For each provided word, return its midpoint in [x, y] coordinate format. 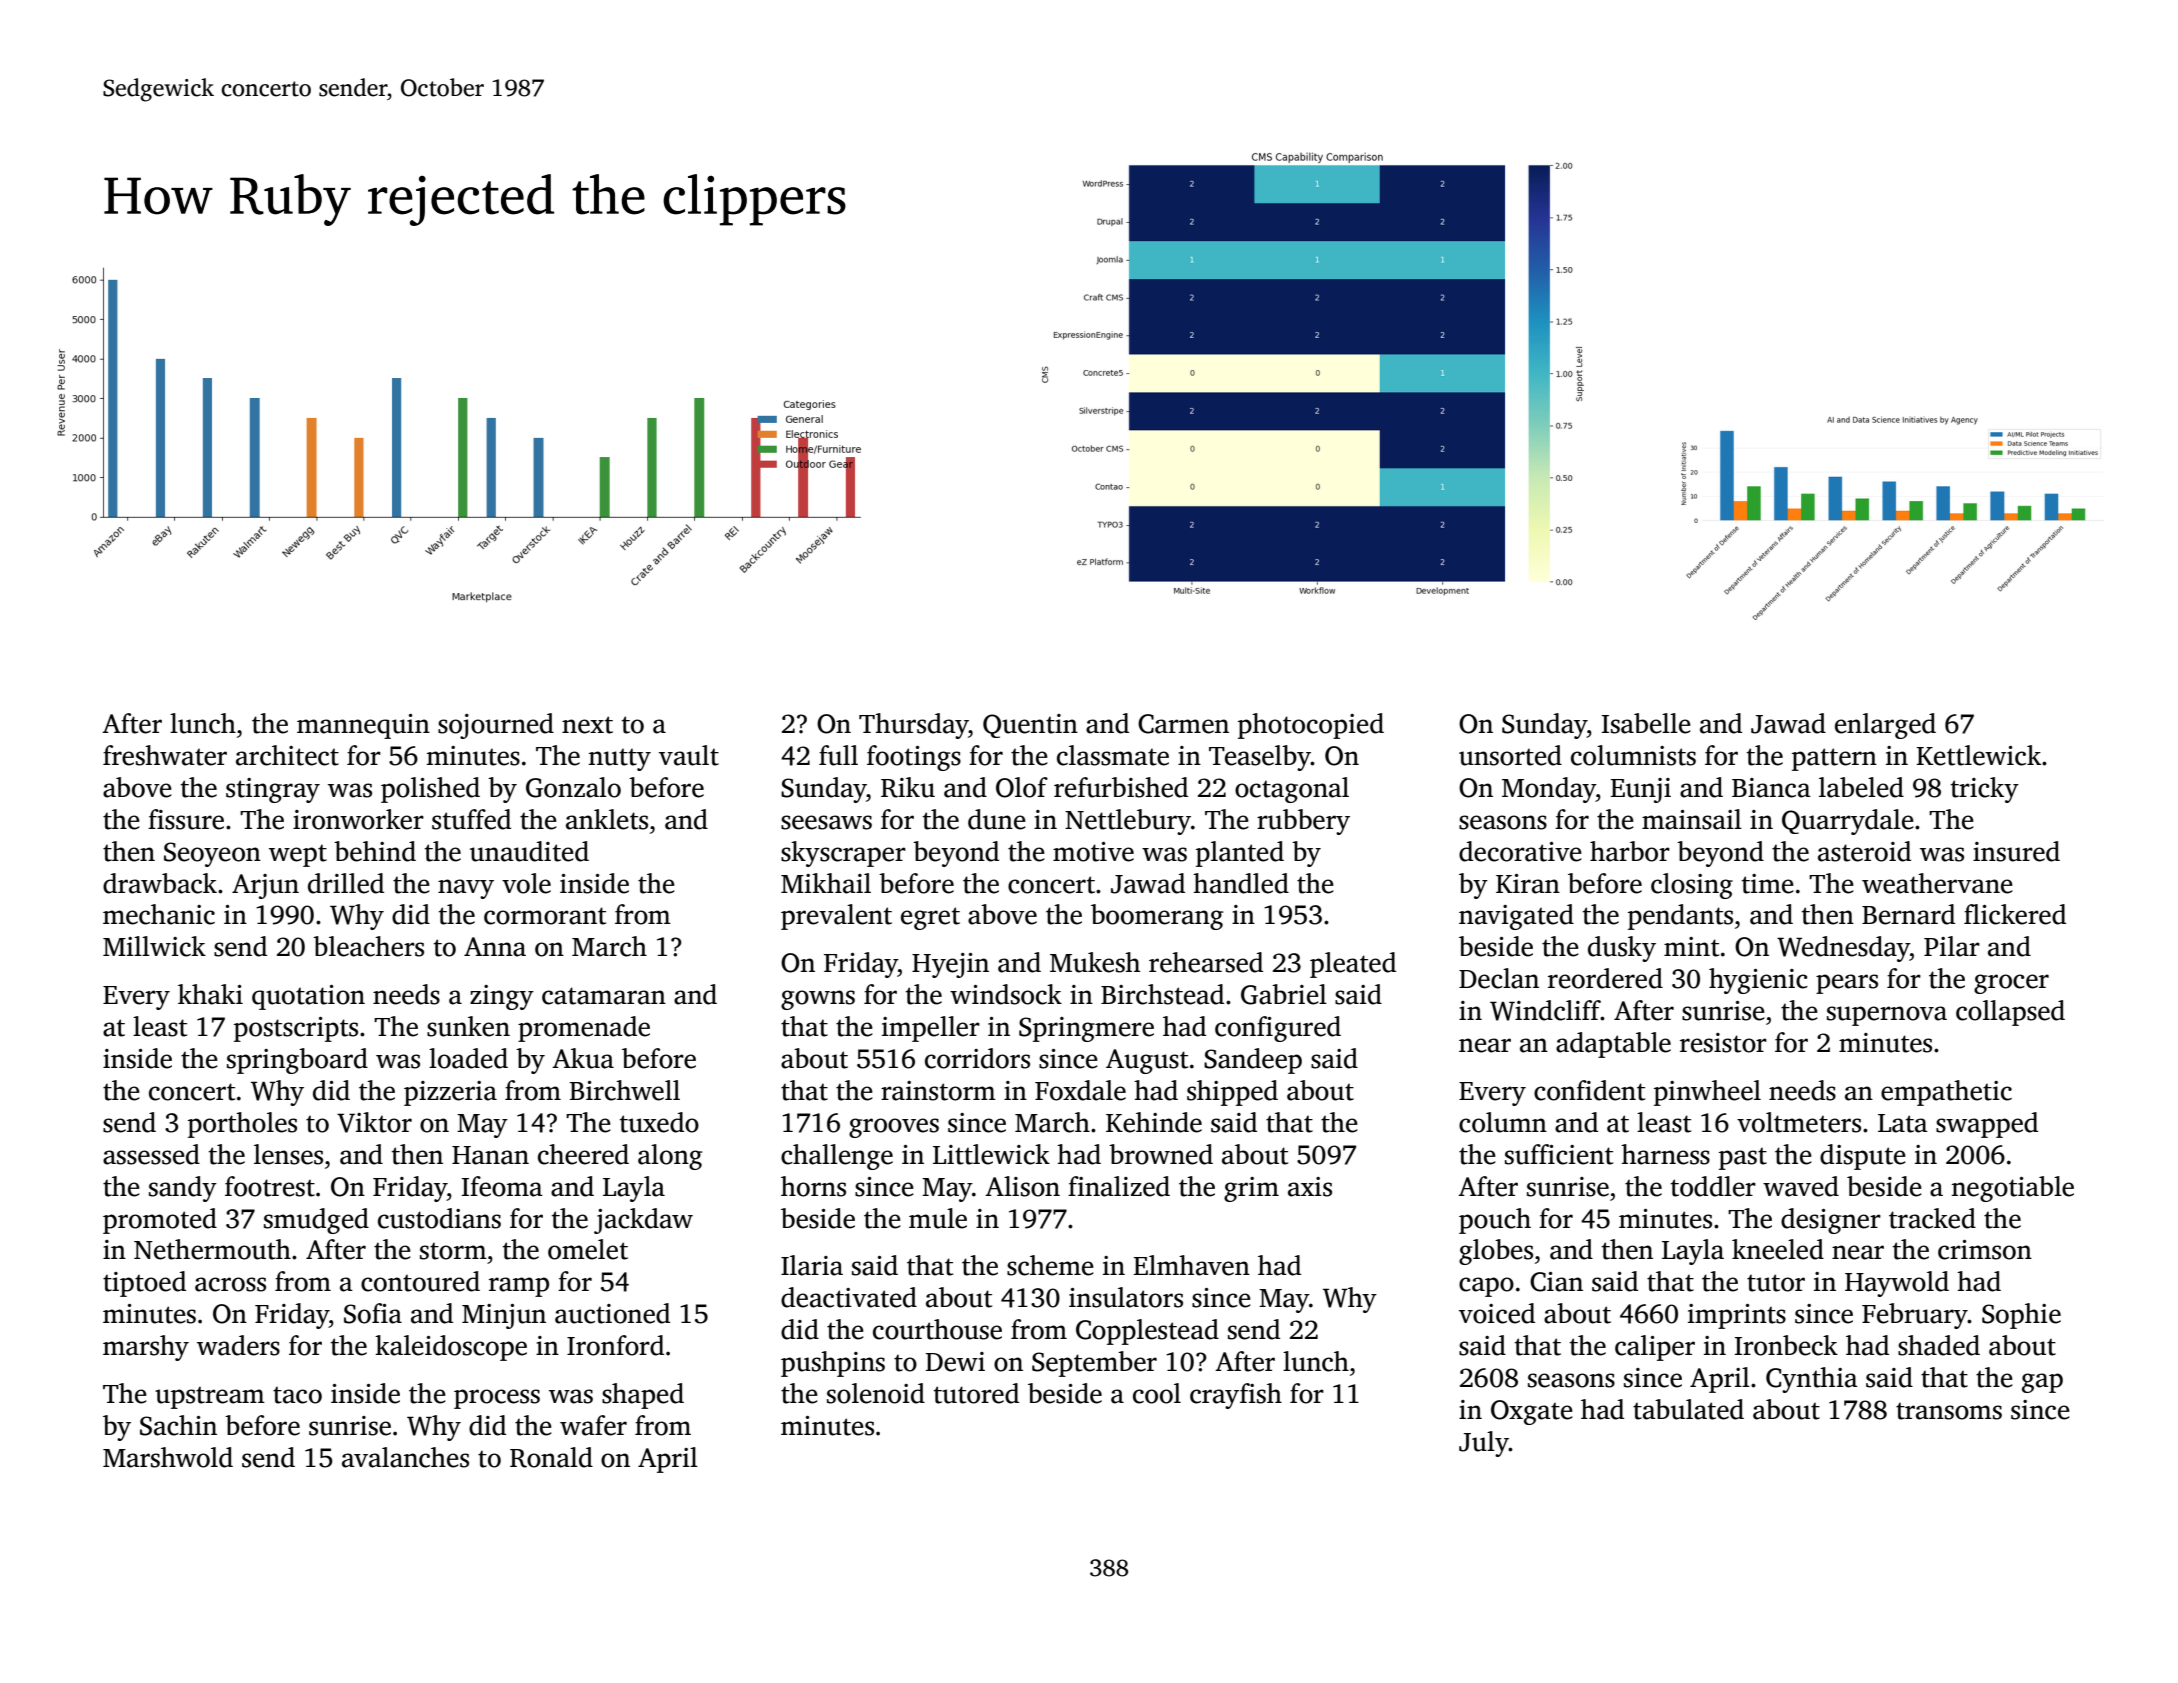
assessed [151, 1154]
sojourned [496, 726]
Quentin [1030, 726]
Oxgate [1532, 1412]
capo [1486, 1287]
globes [1496, 1252]
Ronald [551, 1457]
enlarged [1885, 726]
